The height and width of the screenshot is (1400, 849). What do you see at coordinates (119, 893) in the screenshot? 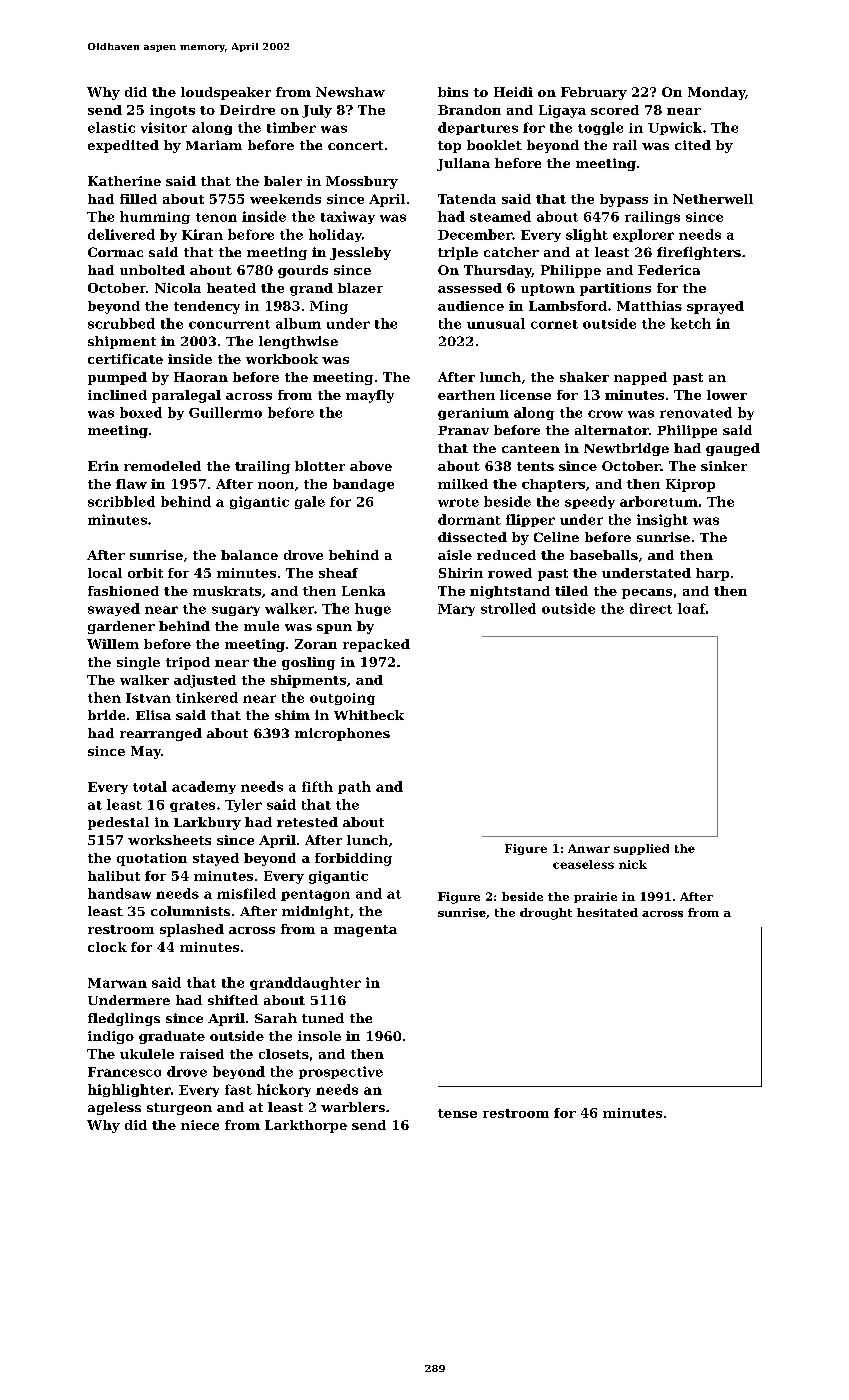
I see `handsaw` at bounding box center [119, 893].
